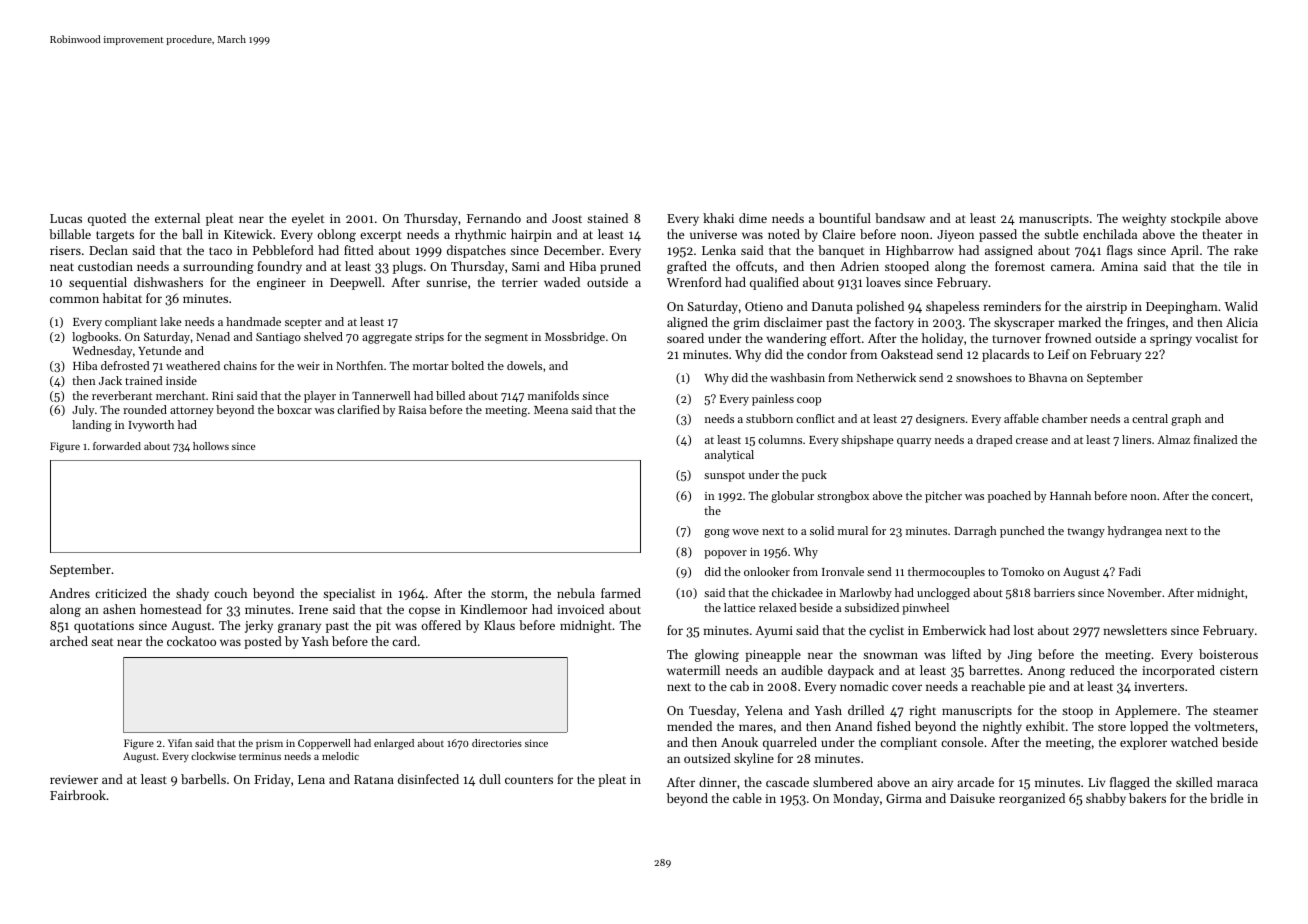 This screenshot has height=924, width=1308. I want to click on eyelet, so click(308, 219).
